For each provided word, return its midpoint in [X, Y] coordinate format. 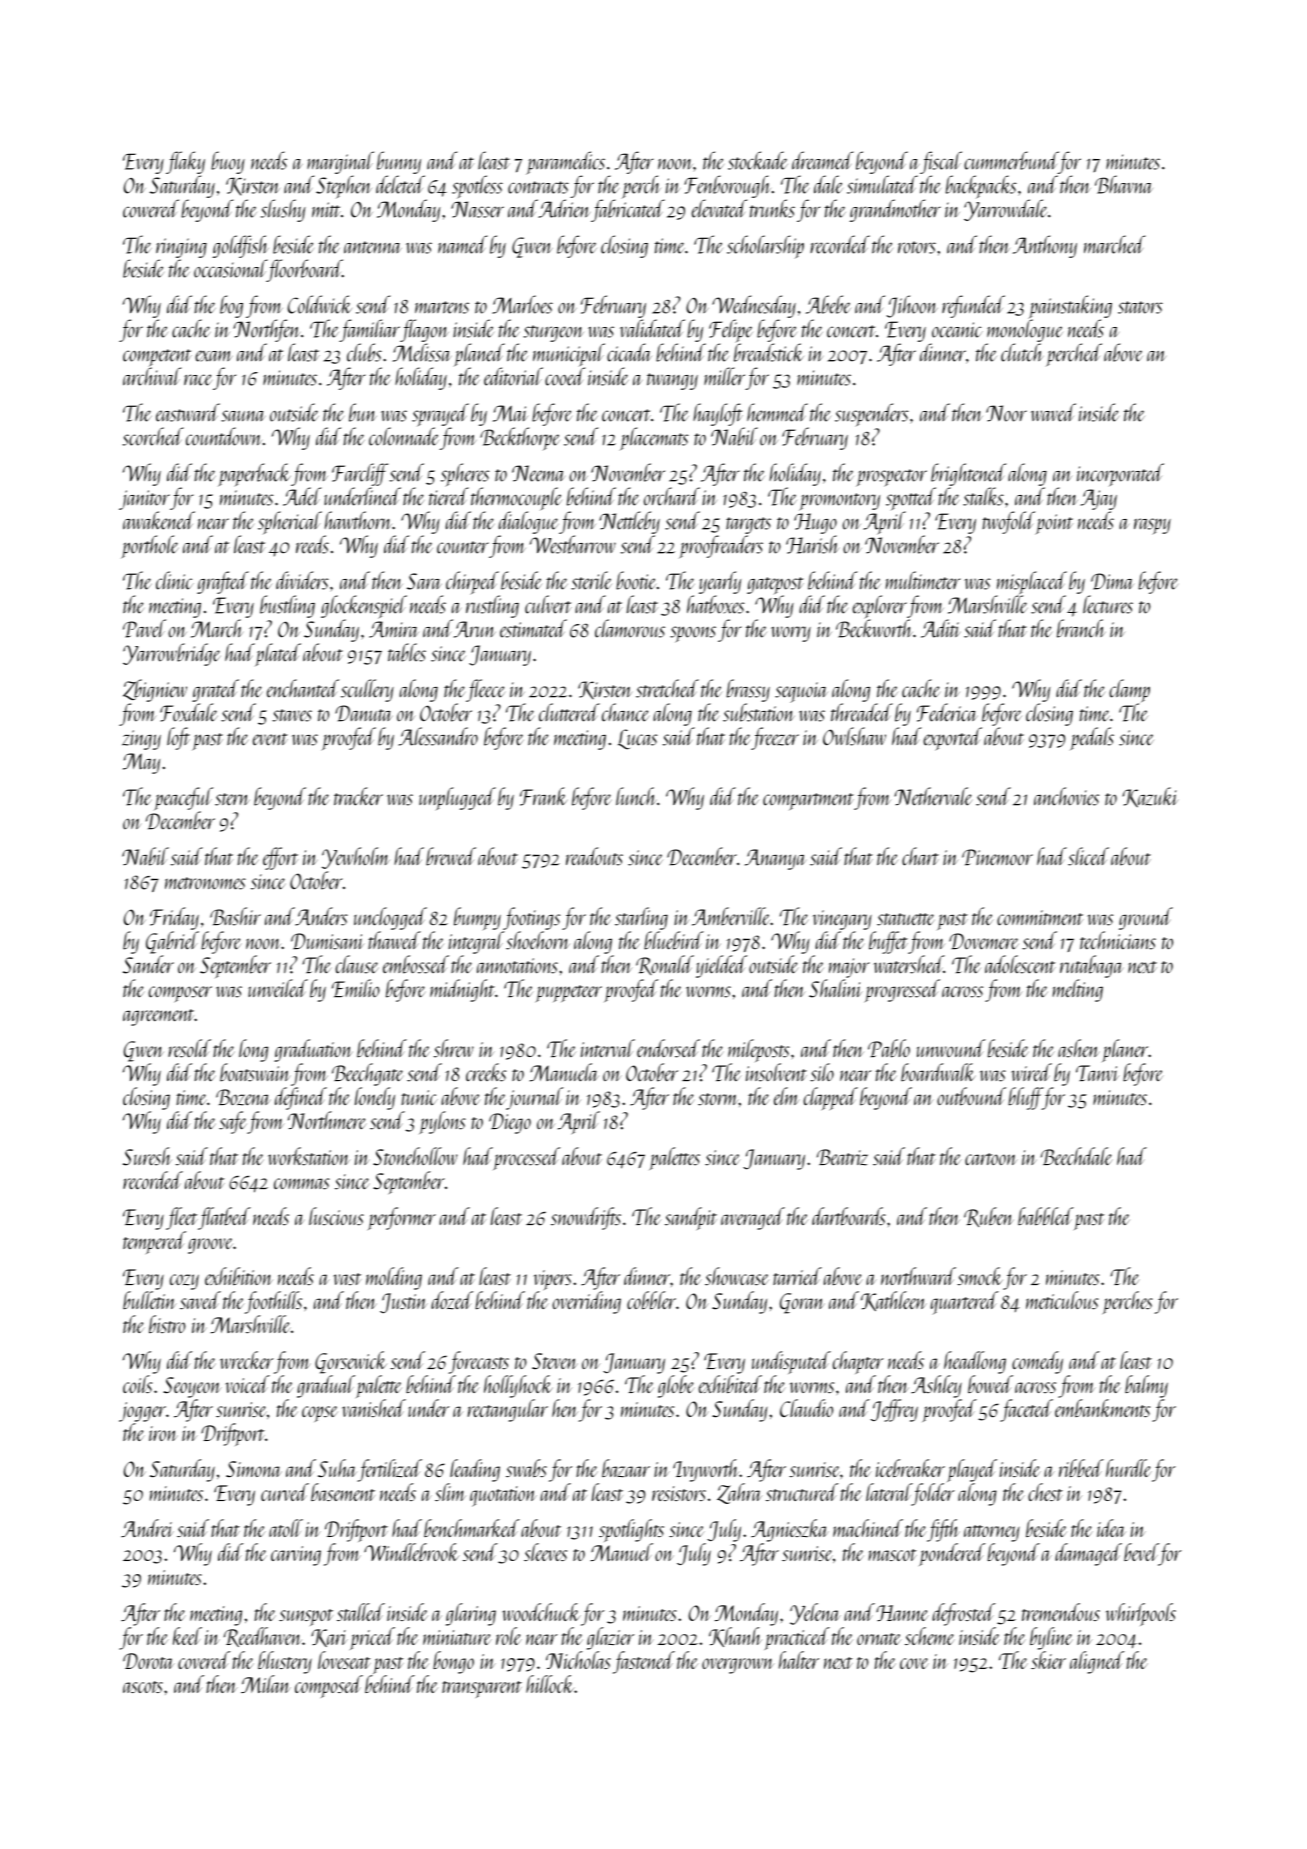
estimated [533, 628]
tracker [358, 796]
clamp [1129, 690]
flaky [185, 162]
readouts [594, 856]
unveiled [278, 988]
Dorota [148, 1661]
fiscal [941, 162]
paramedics [565, 163]
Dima [1112, 581]
